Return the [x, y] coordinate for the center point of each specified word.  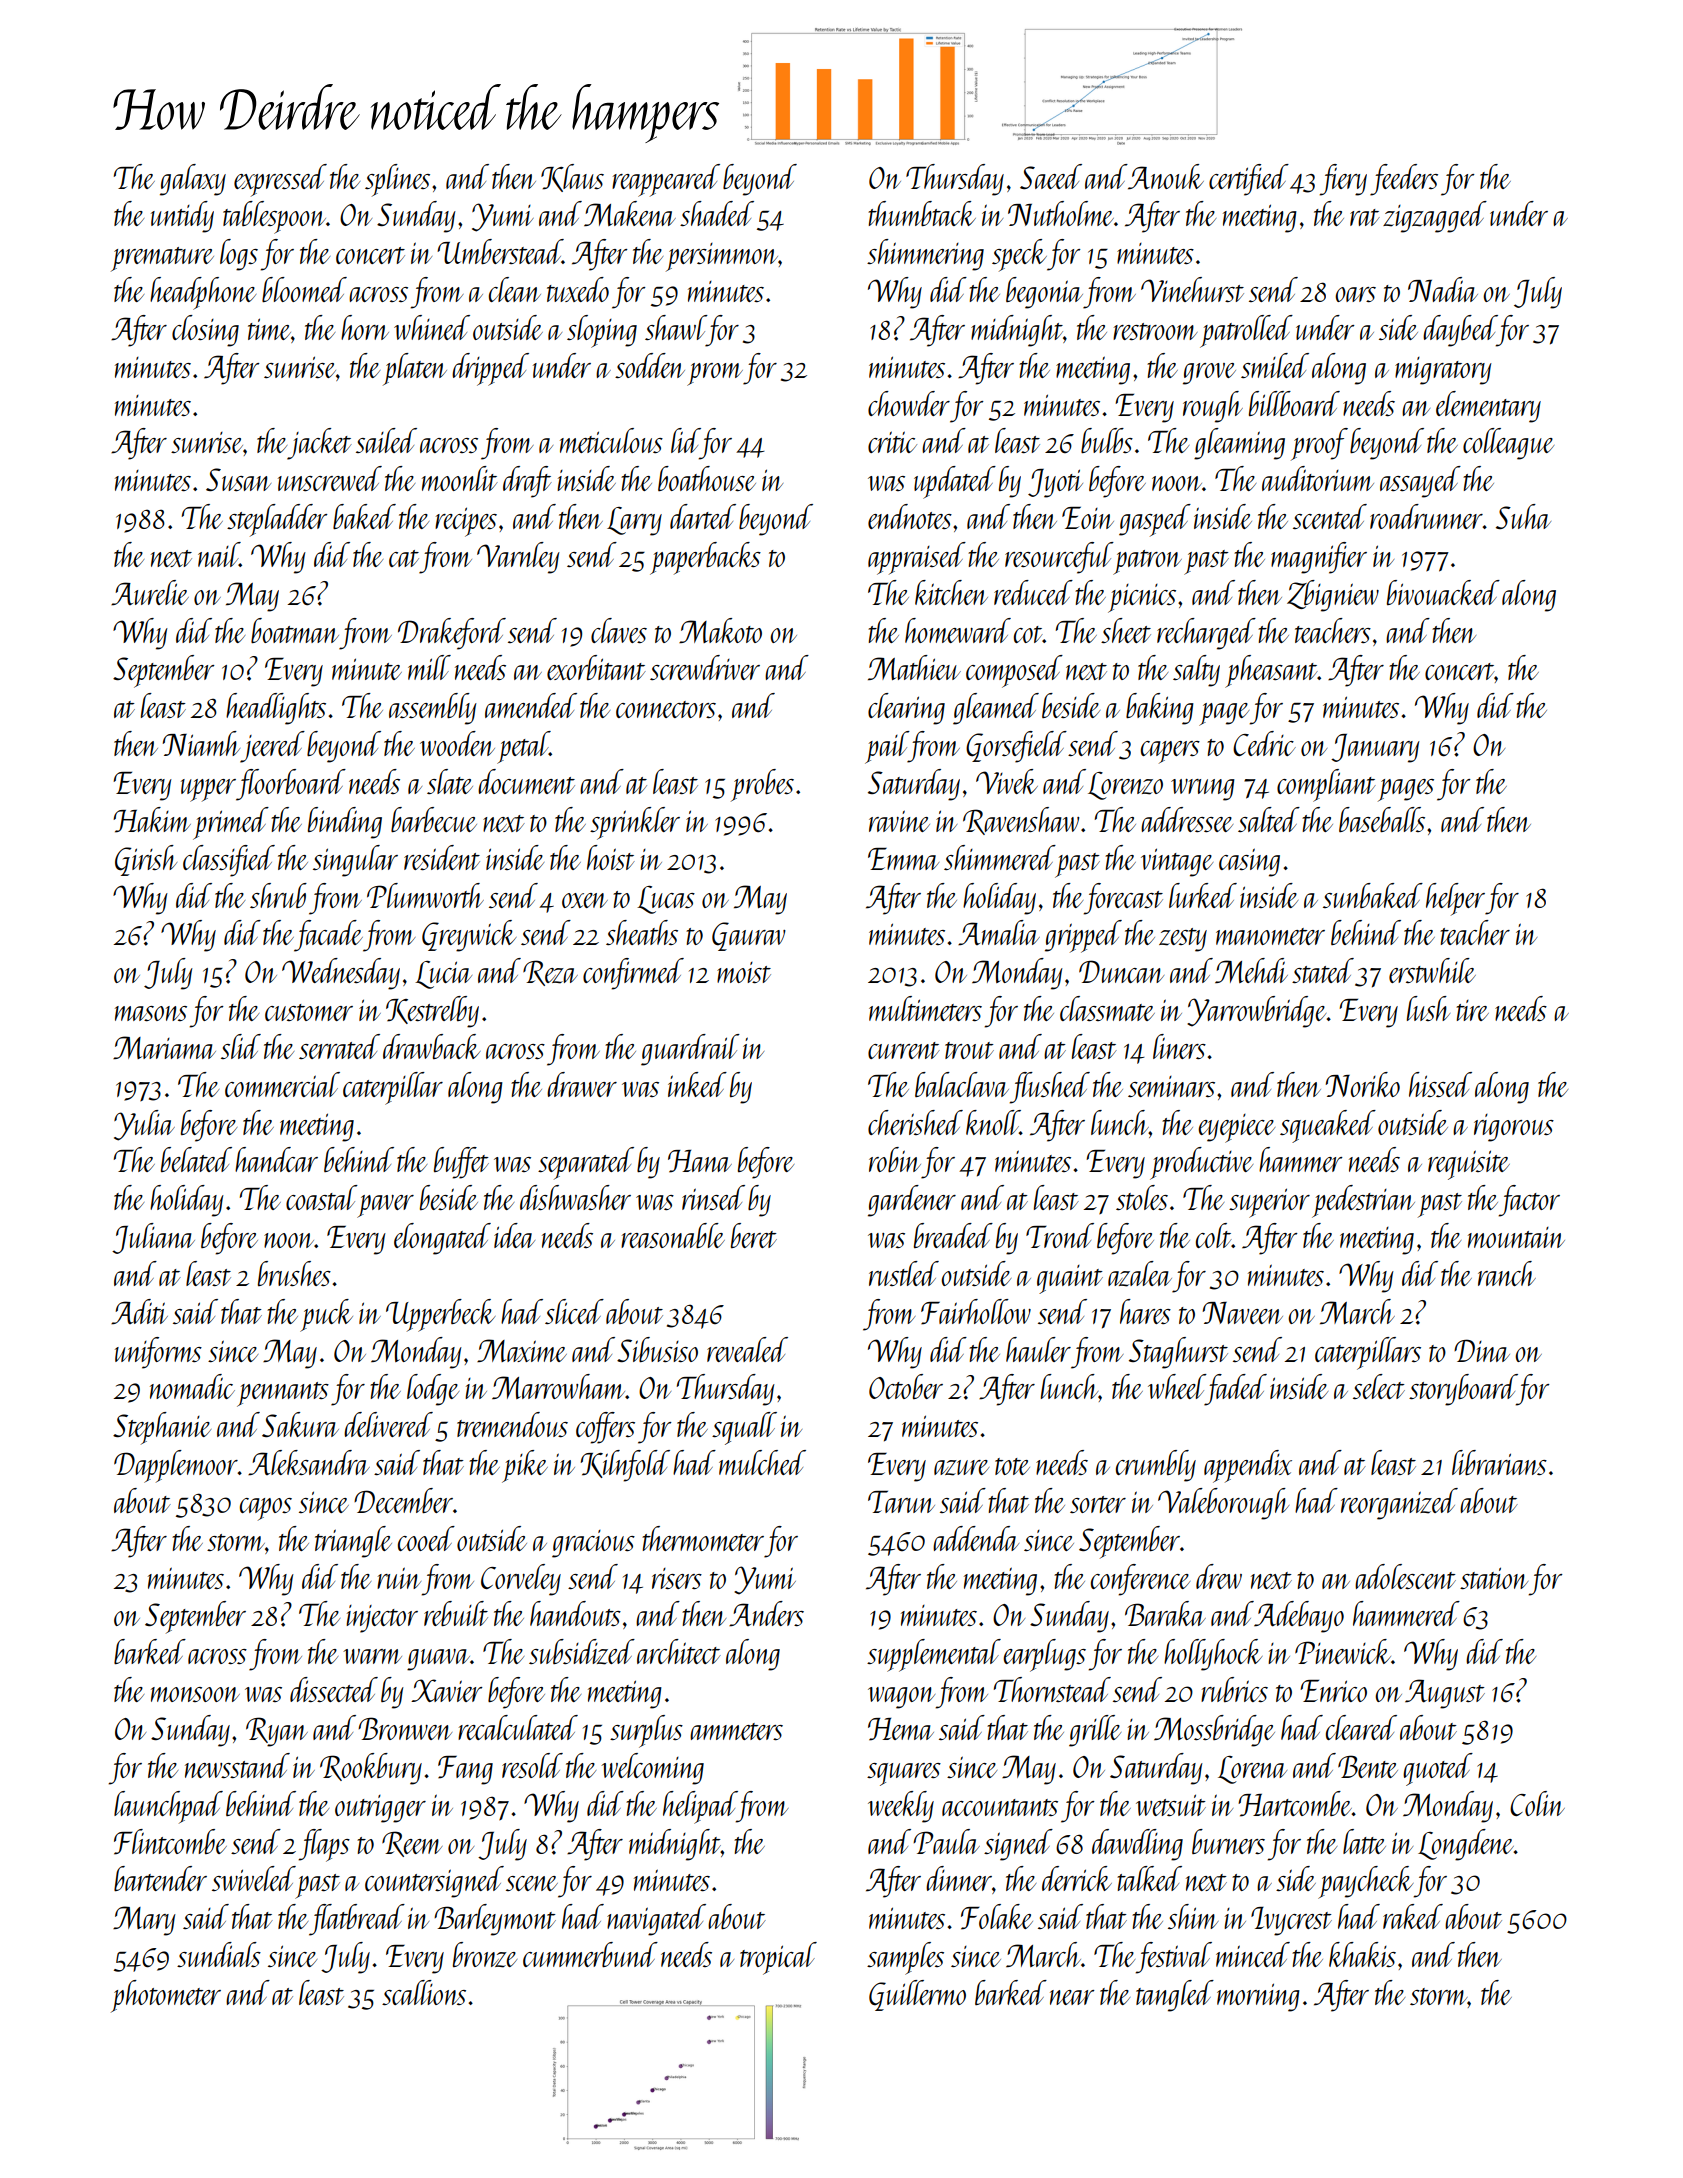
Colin [1537, 1803]
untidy [182, 217]
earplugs [1044, 1655]
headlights [276, 709]
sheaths [642, 932]
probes [762, 785]
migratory [1443, 371]
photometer [166, 1996]
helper [1455, 899]
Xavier [446, 1690]
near [1072, 1997]
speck [1019, 255]
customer [309, 1012]
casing [1249, 862]
